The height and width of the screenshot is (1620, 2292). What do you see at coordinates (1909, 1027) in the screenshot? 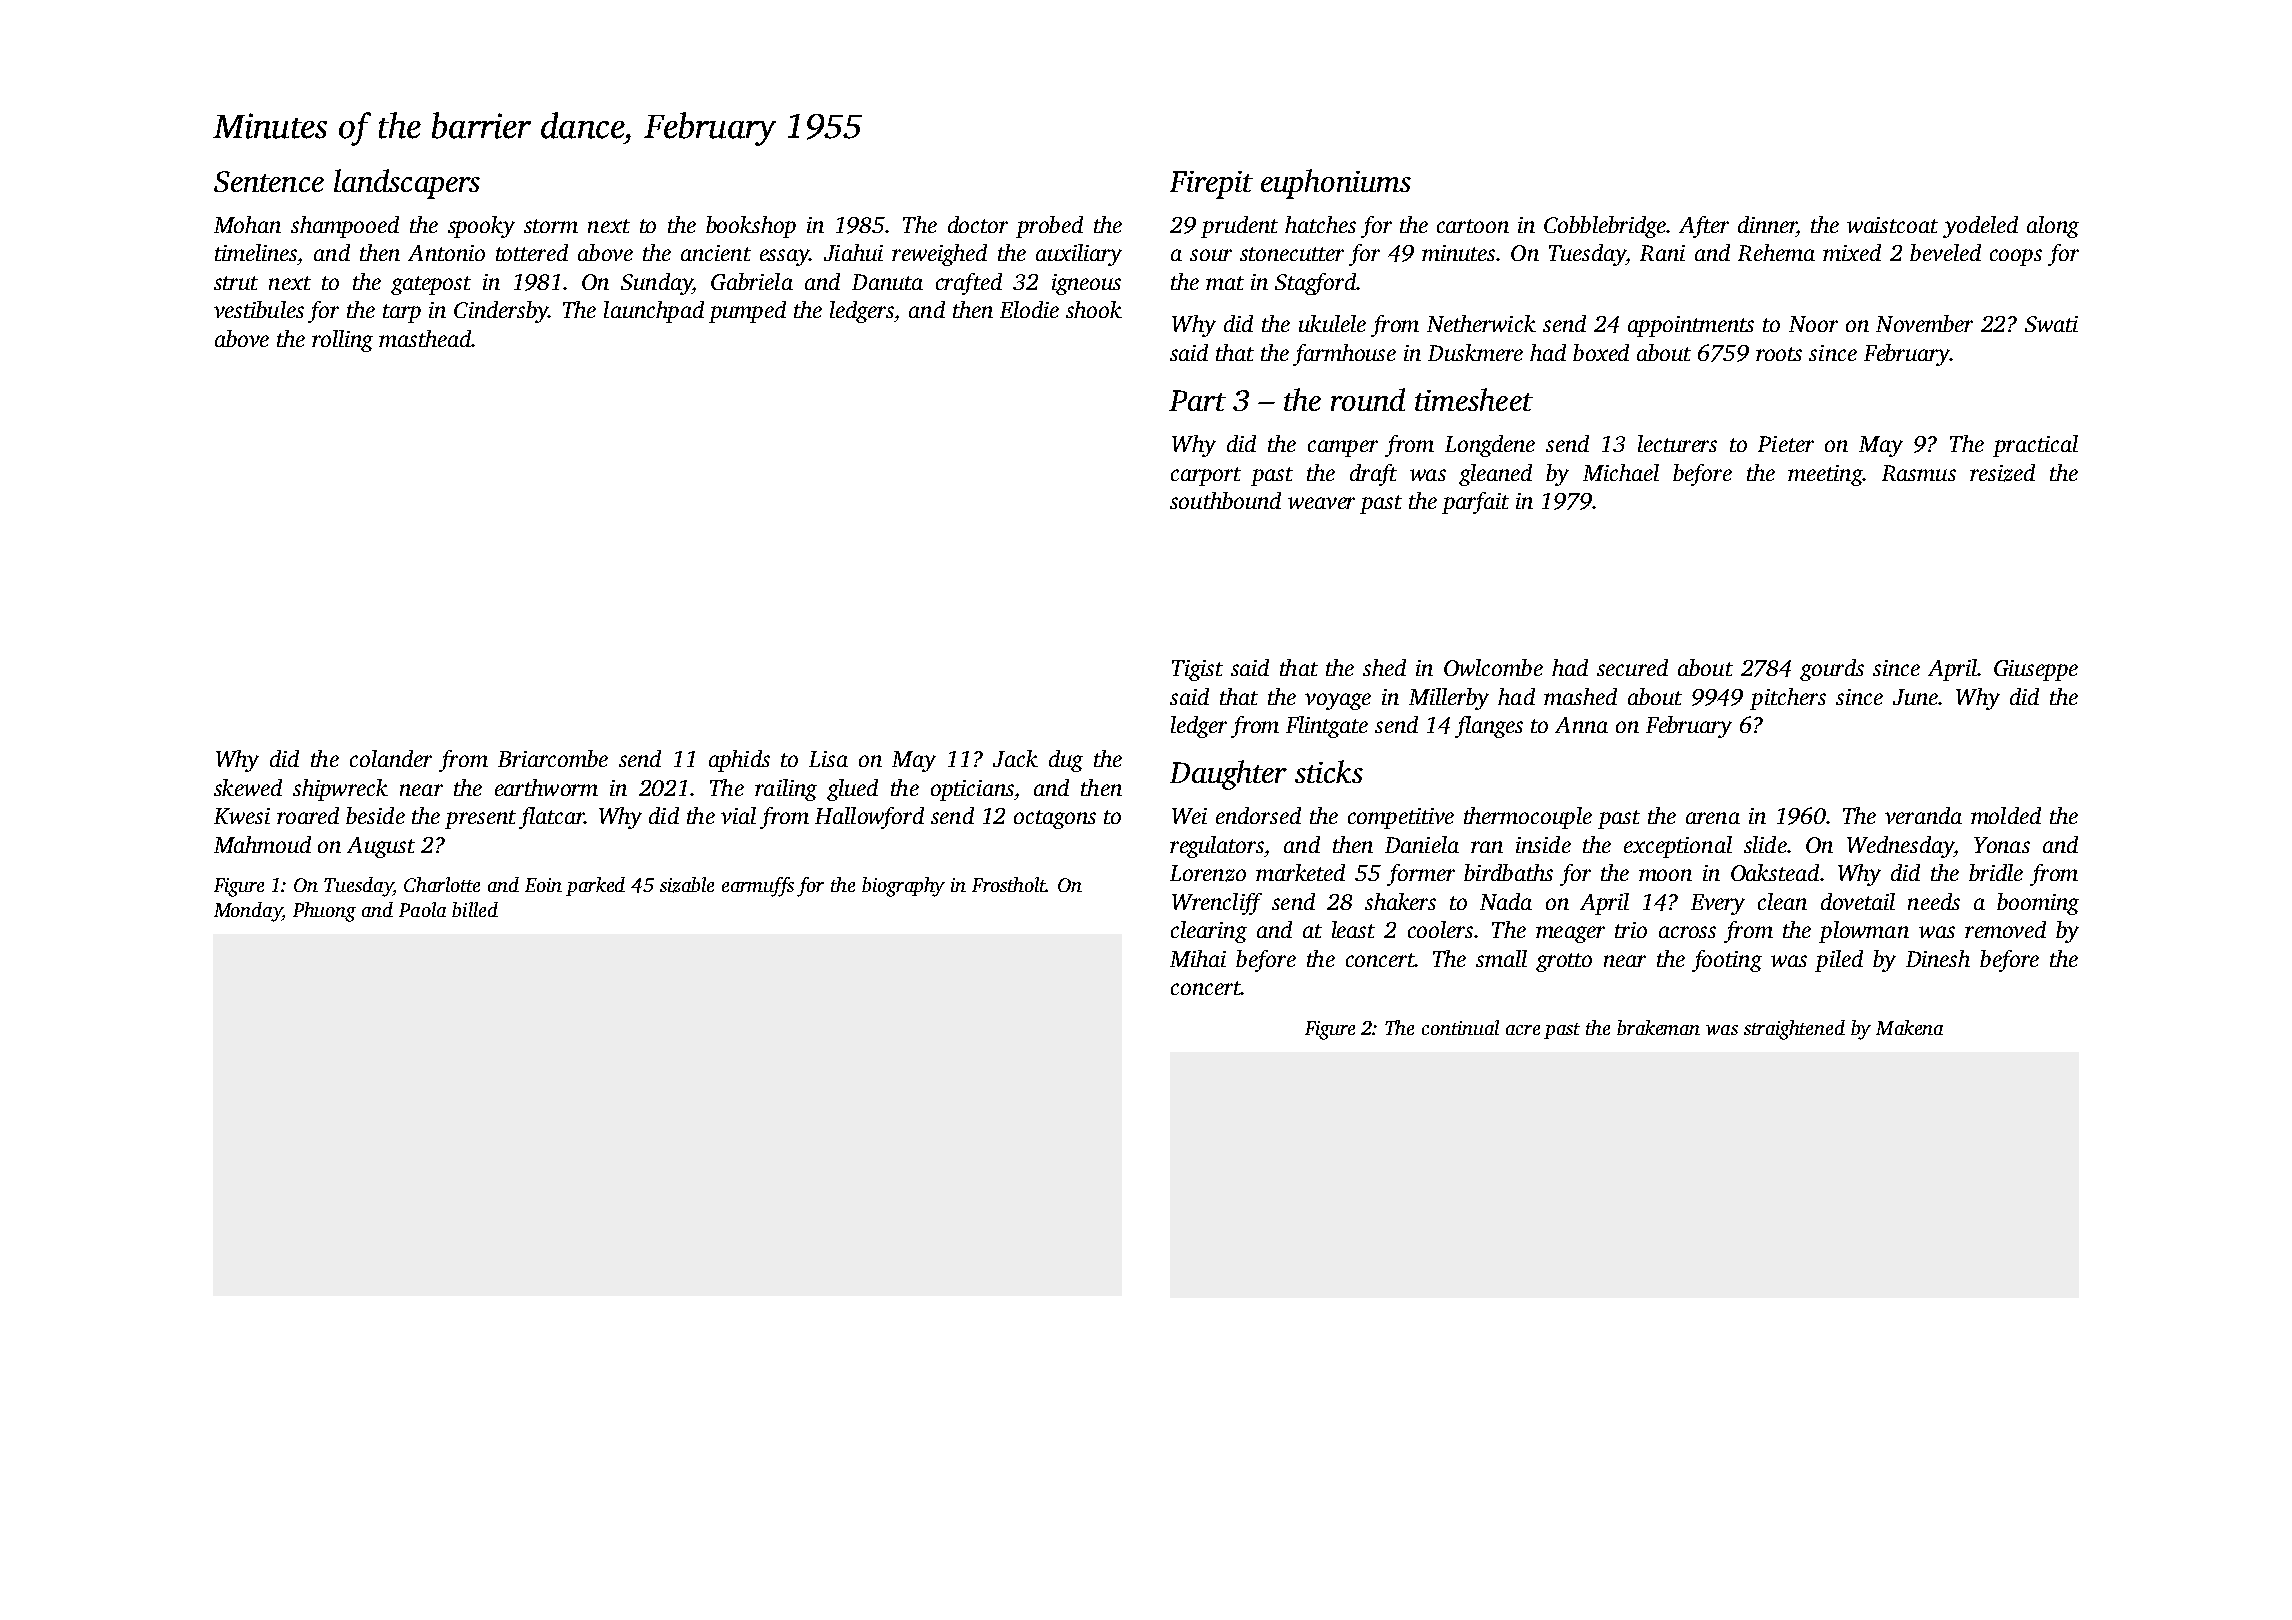
I see `Makena` at bounding box center [1909, 1027].
